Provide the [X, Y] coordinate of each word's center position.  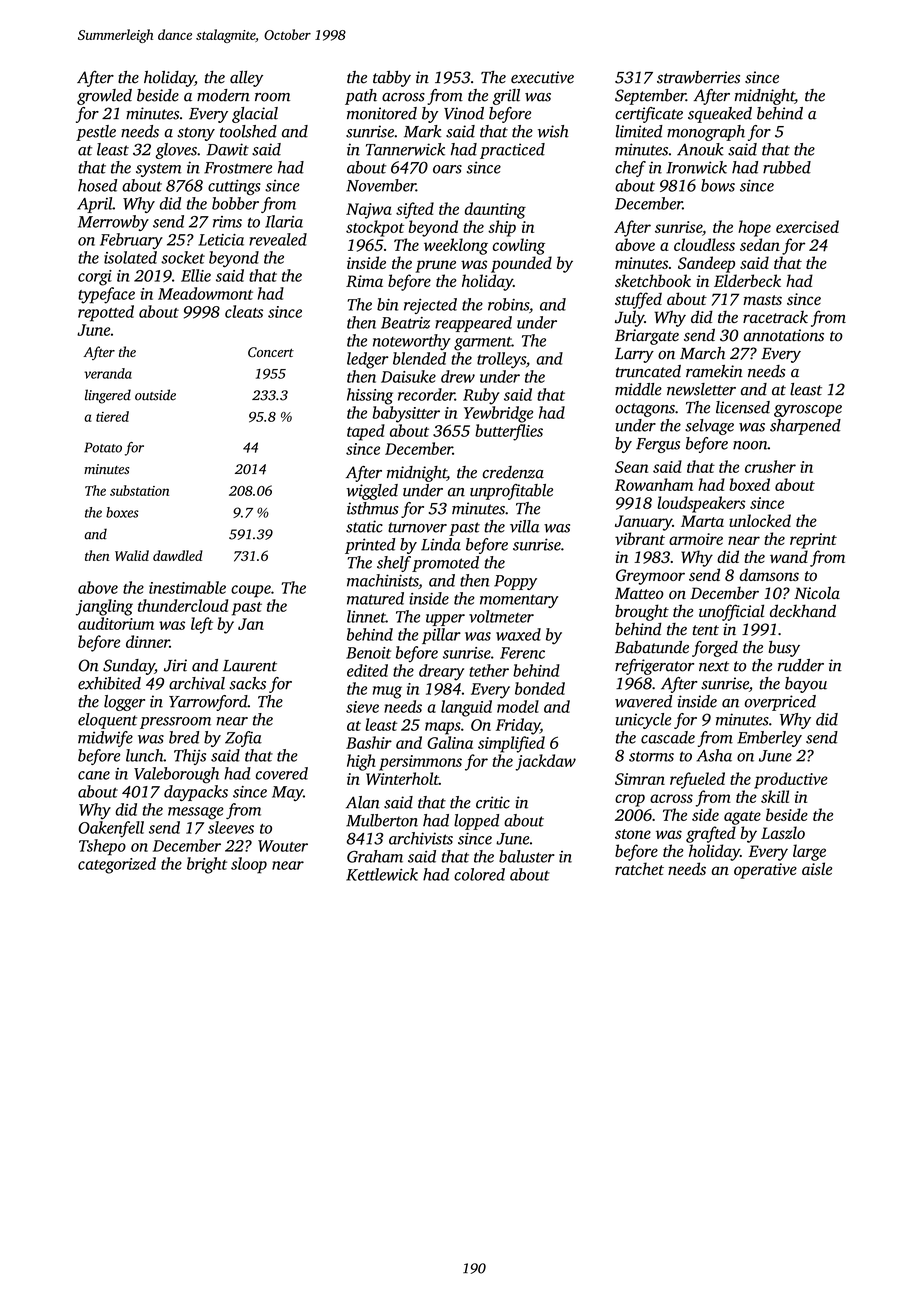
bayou [806, 685]
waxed [518, 634]
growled [104, 97]
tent [706, 630]
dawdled [178, 555]
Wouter [283, 846]
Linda [441, 544]
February [131, 241]
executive [542, 77]
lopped [476, 822]
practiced [512, 151]
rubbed [787, 167]
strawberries [698, 77]
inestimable [187, 587]
